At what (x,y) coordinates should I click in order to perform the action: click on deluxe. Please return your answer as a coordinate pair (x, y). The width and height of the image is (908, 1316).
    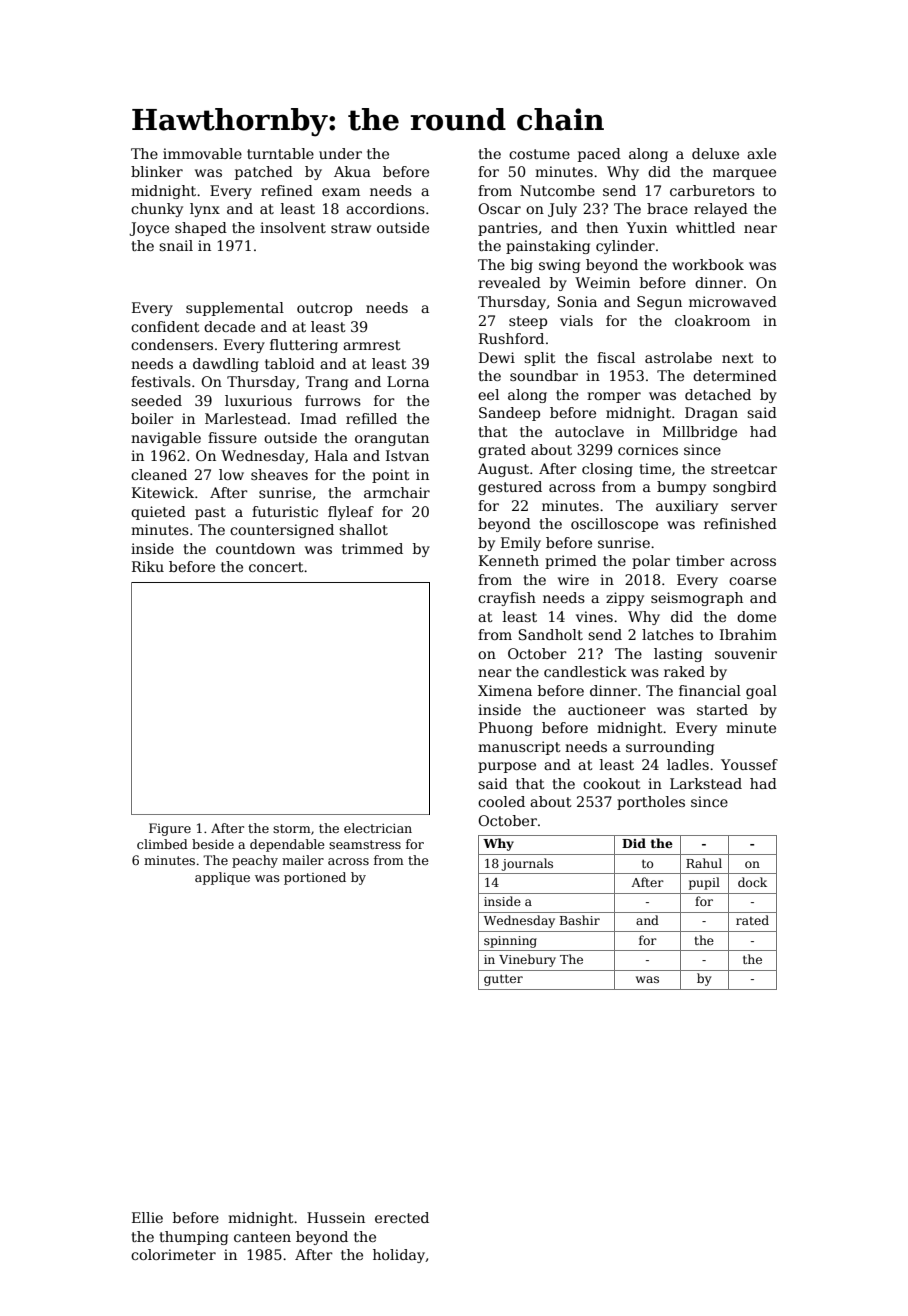
    Looking at the image, I should click on (715, 153).
